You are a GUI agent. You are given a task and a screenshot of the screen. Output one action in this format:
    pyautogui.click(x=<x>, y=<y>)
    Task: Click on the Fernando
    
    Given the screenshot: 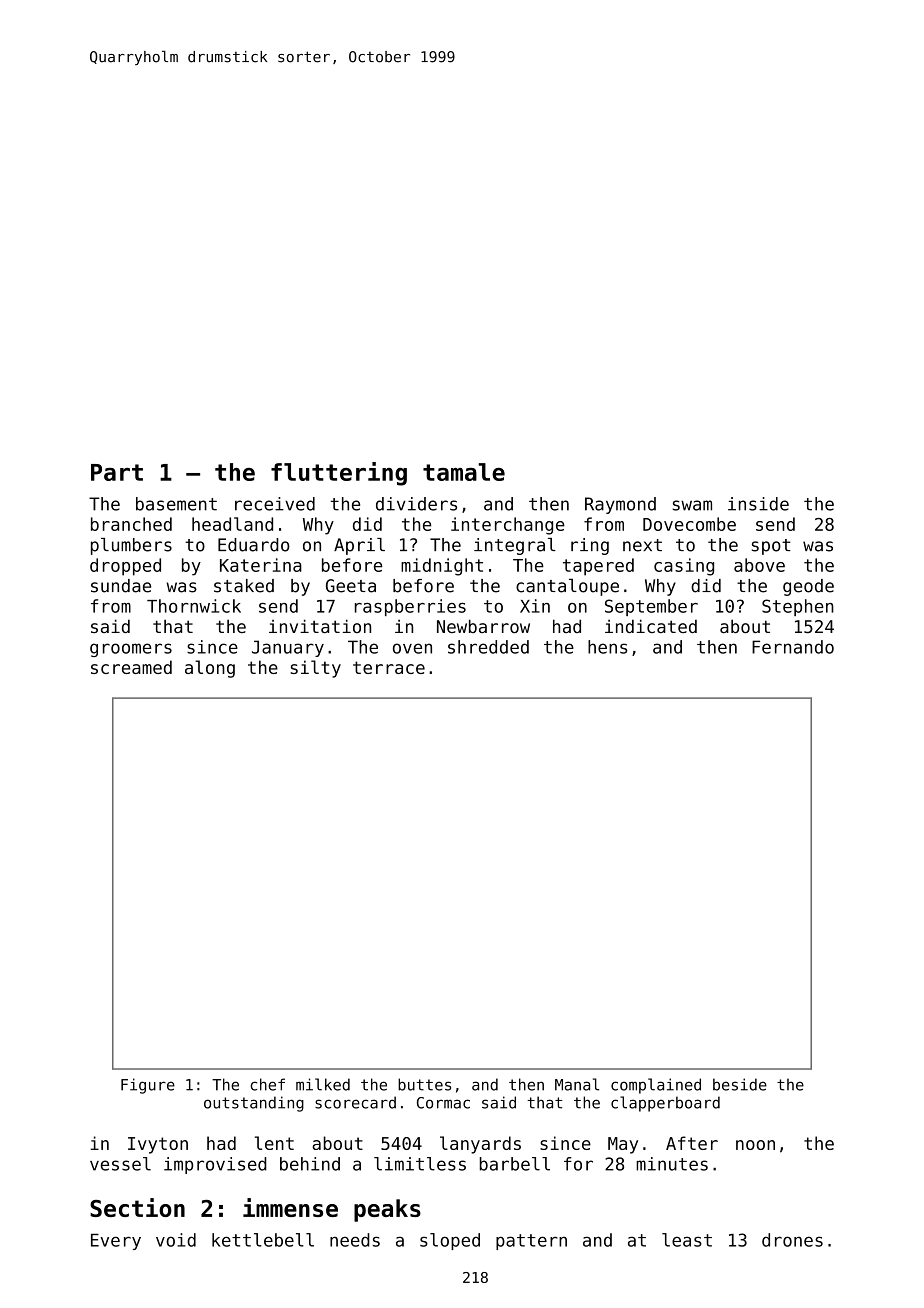 What is the action you would take?
    pyautogui.click(x=793, y=647)
